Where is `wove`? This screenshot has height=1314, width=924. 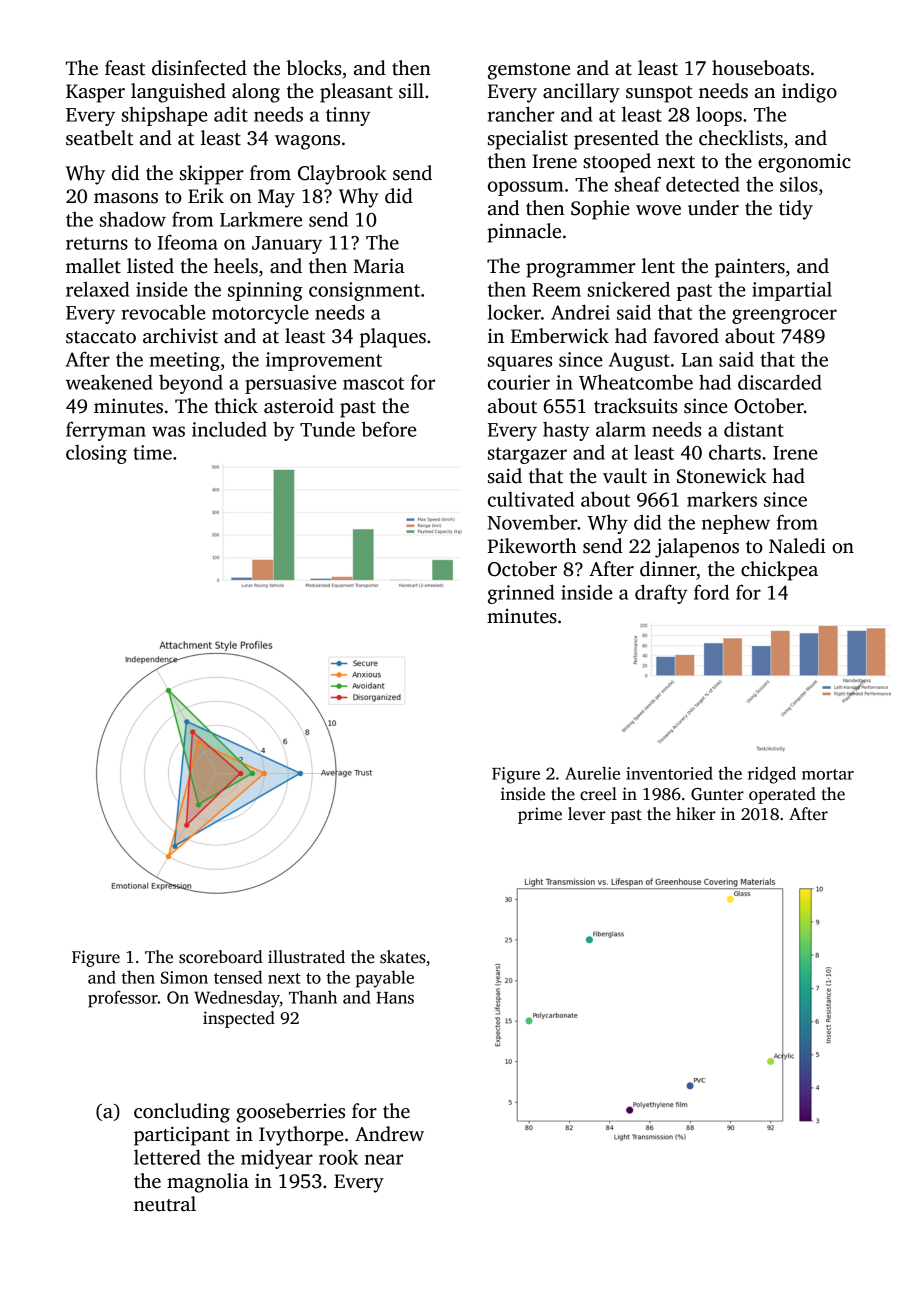 wove is located at coordinates (658, 210).
